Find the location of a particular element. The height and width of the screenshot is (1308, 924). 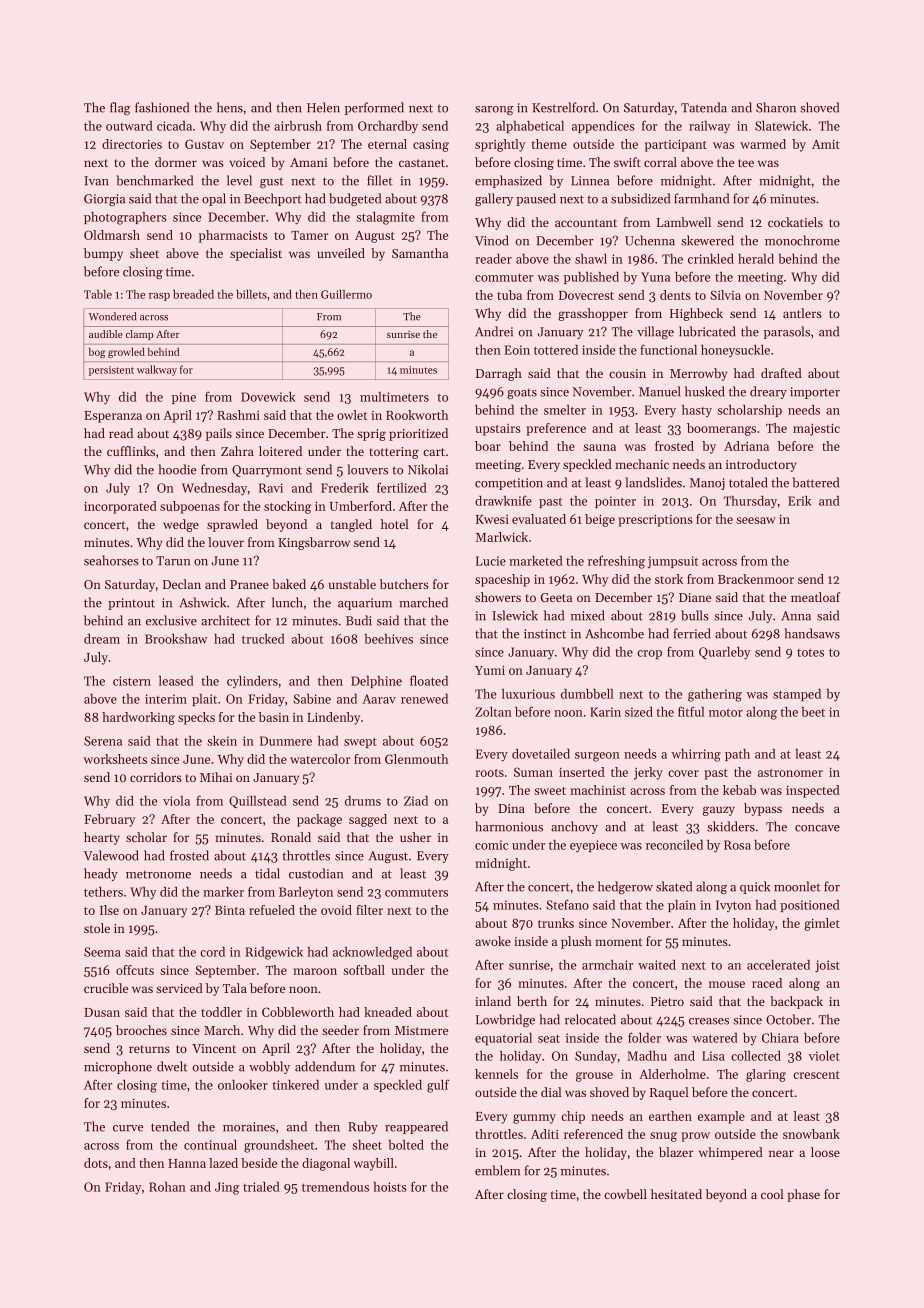

tee is located at coordinates (746, 163).
